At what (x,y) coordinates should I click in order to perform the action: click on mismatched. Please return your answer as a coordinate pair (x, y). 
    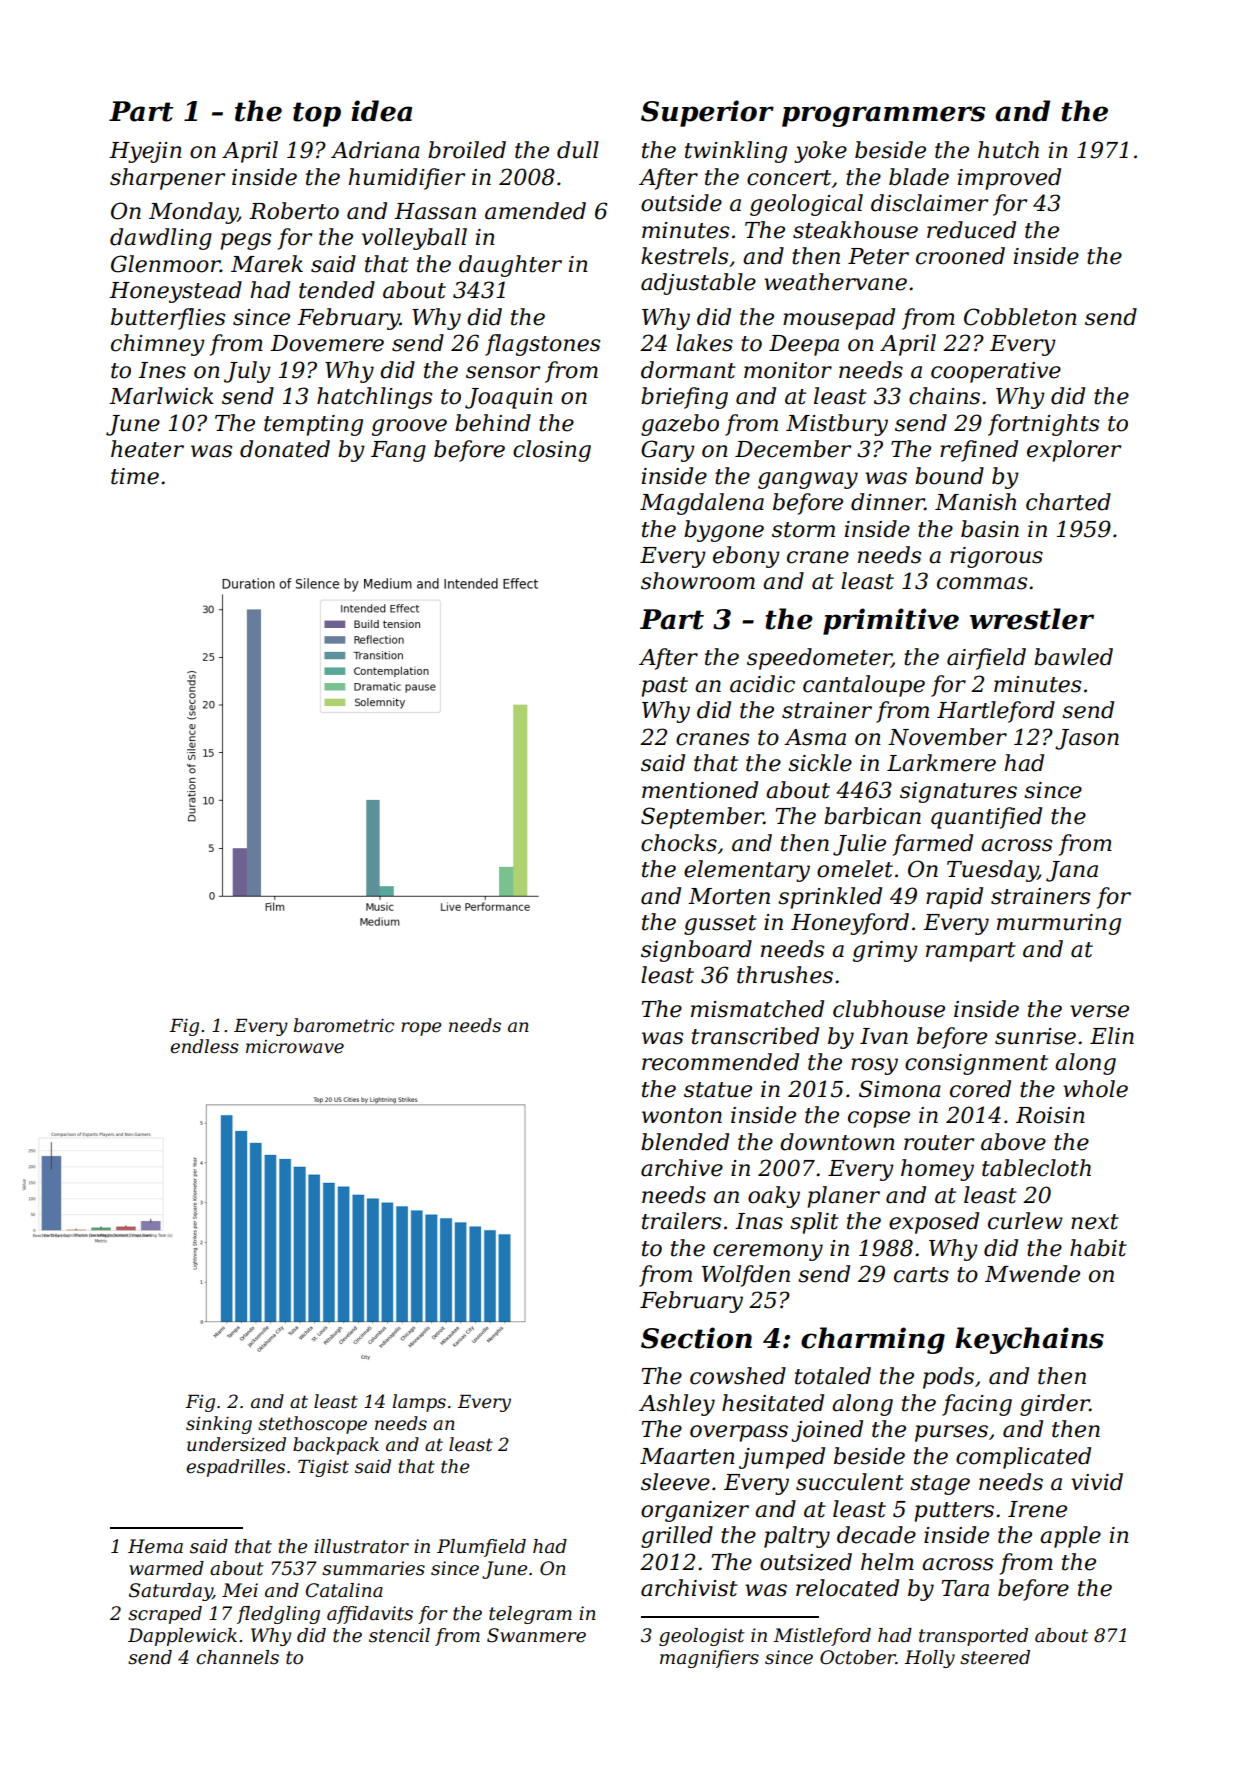
    Looking at the image, I should click on (757, 1009).
